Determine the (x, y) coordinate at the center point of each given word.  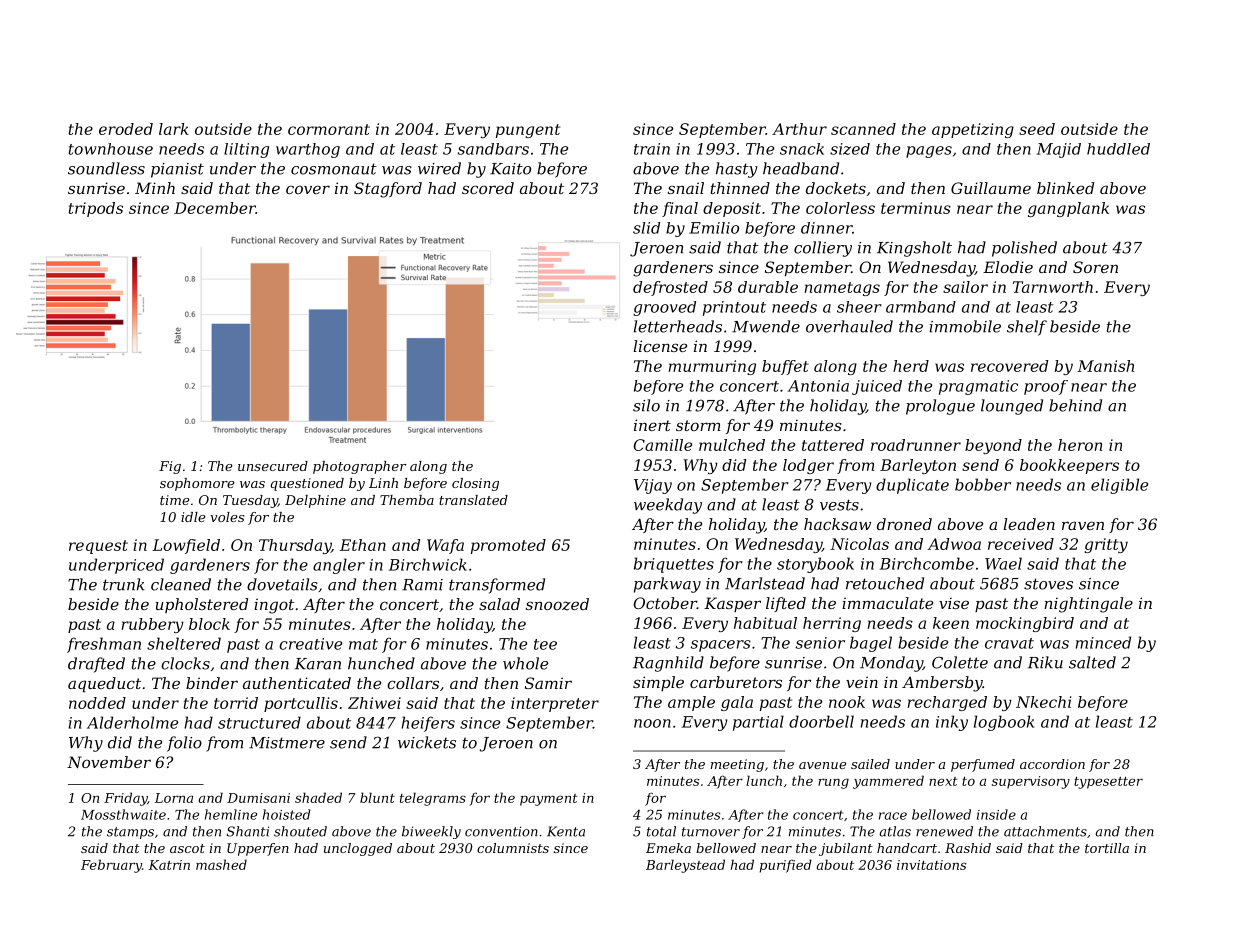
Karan (318, 664)
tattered (833, 445)
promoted (508, 546)
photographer (359, 467)
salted (1092, 662)
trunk (124, 584)
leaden (1029, 524)
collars (413, 683)
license (660, 346)
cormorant (329, 129)
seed (1037, 129)
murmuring (712, 367)
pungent (528, 131)
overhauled (849, 326)
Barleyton (918, 466)
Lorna (173, 798)
